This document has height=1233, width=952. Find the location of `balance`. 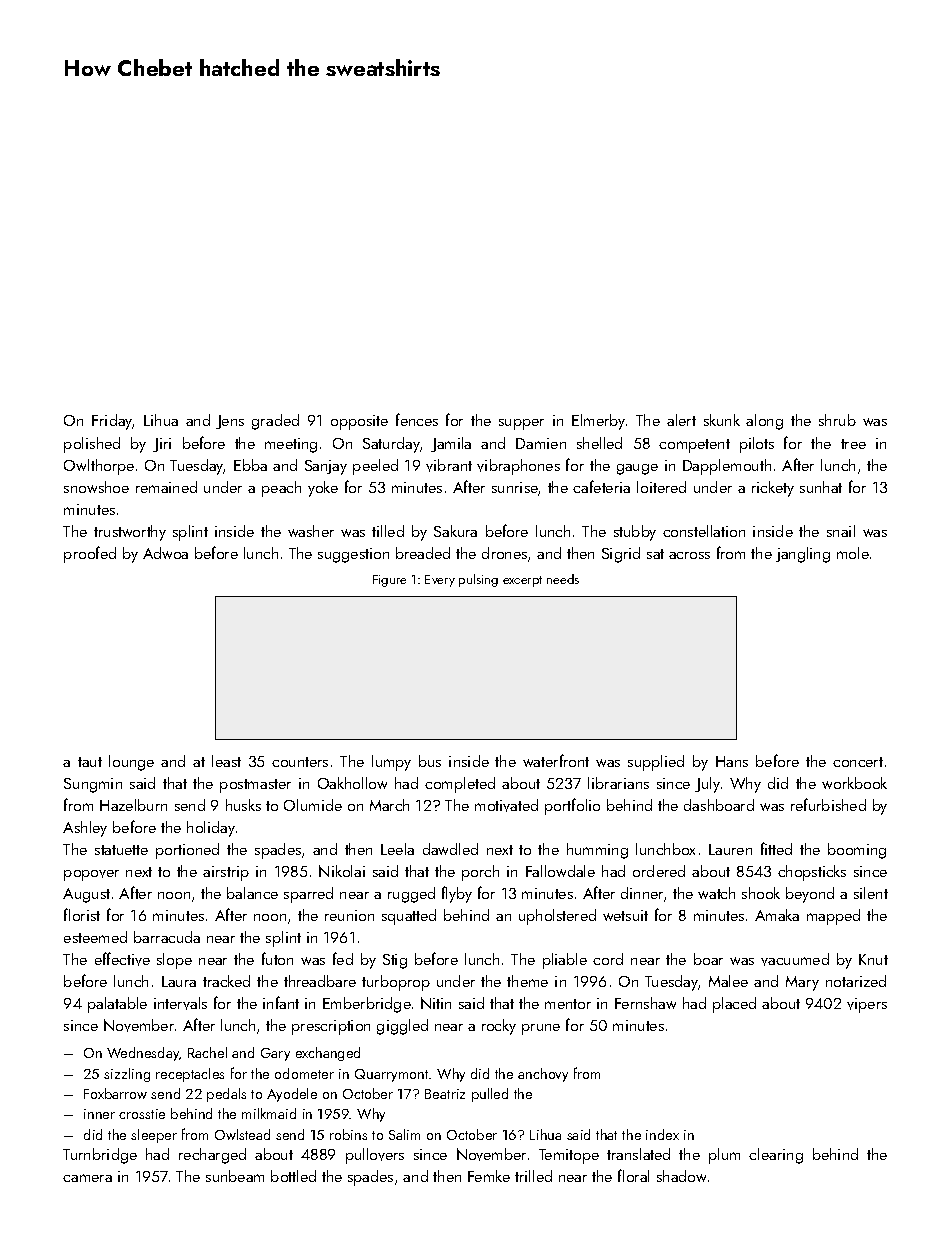

balance is located at coordinates (252, 893).
